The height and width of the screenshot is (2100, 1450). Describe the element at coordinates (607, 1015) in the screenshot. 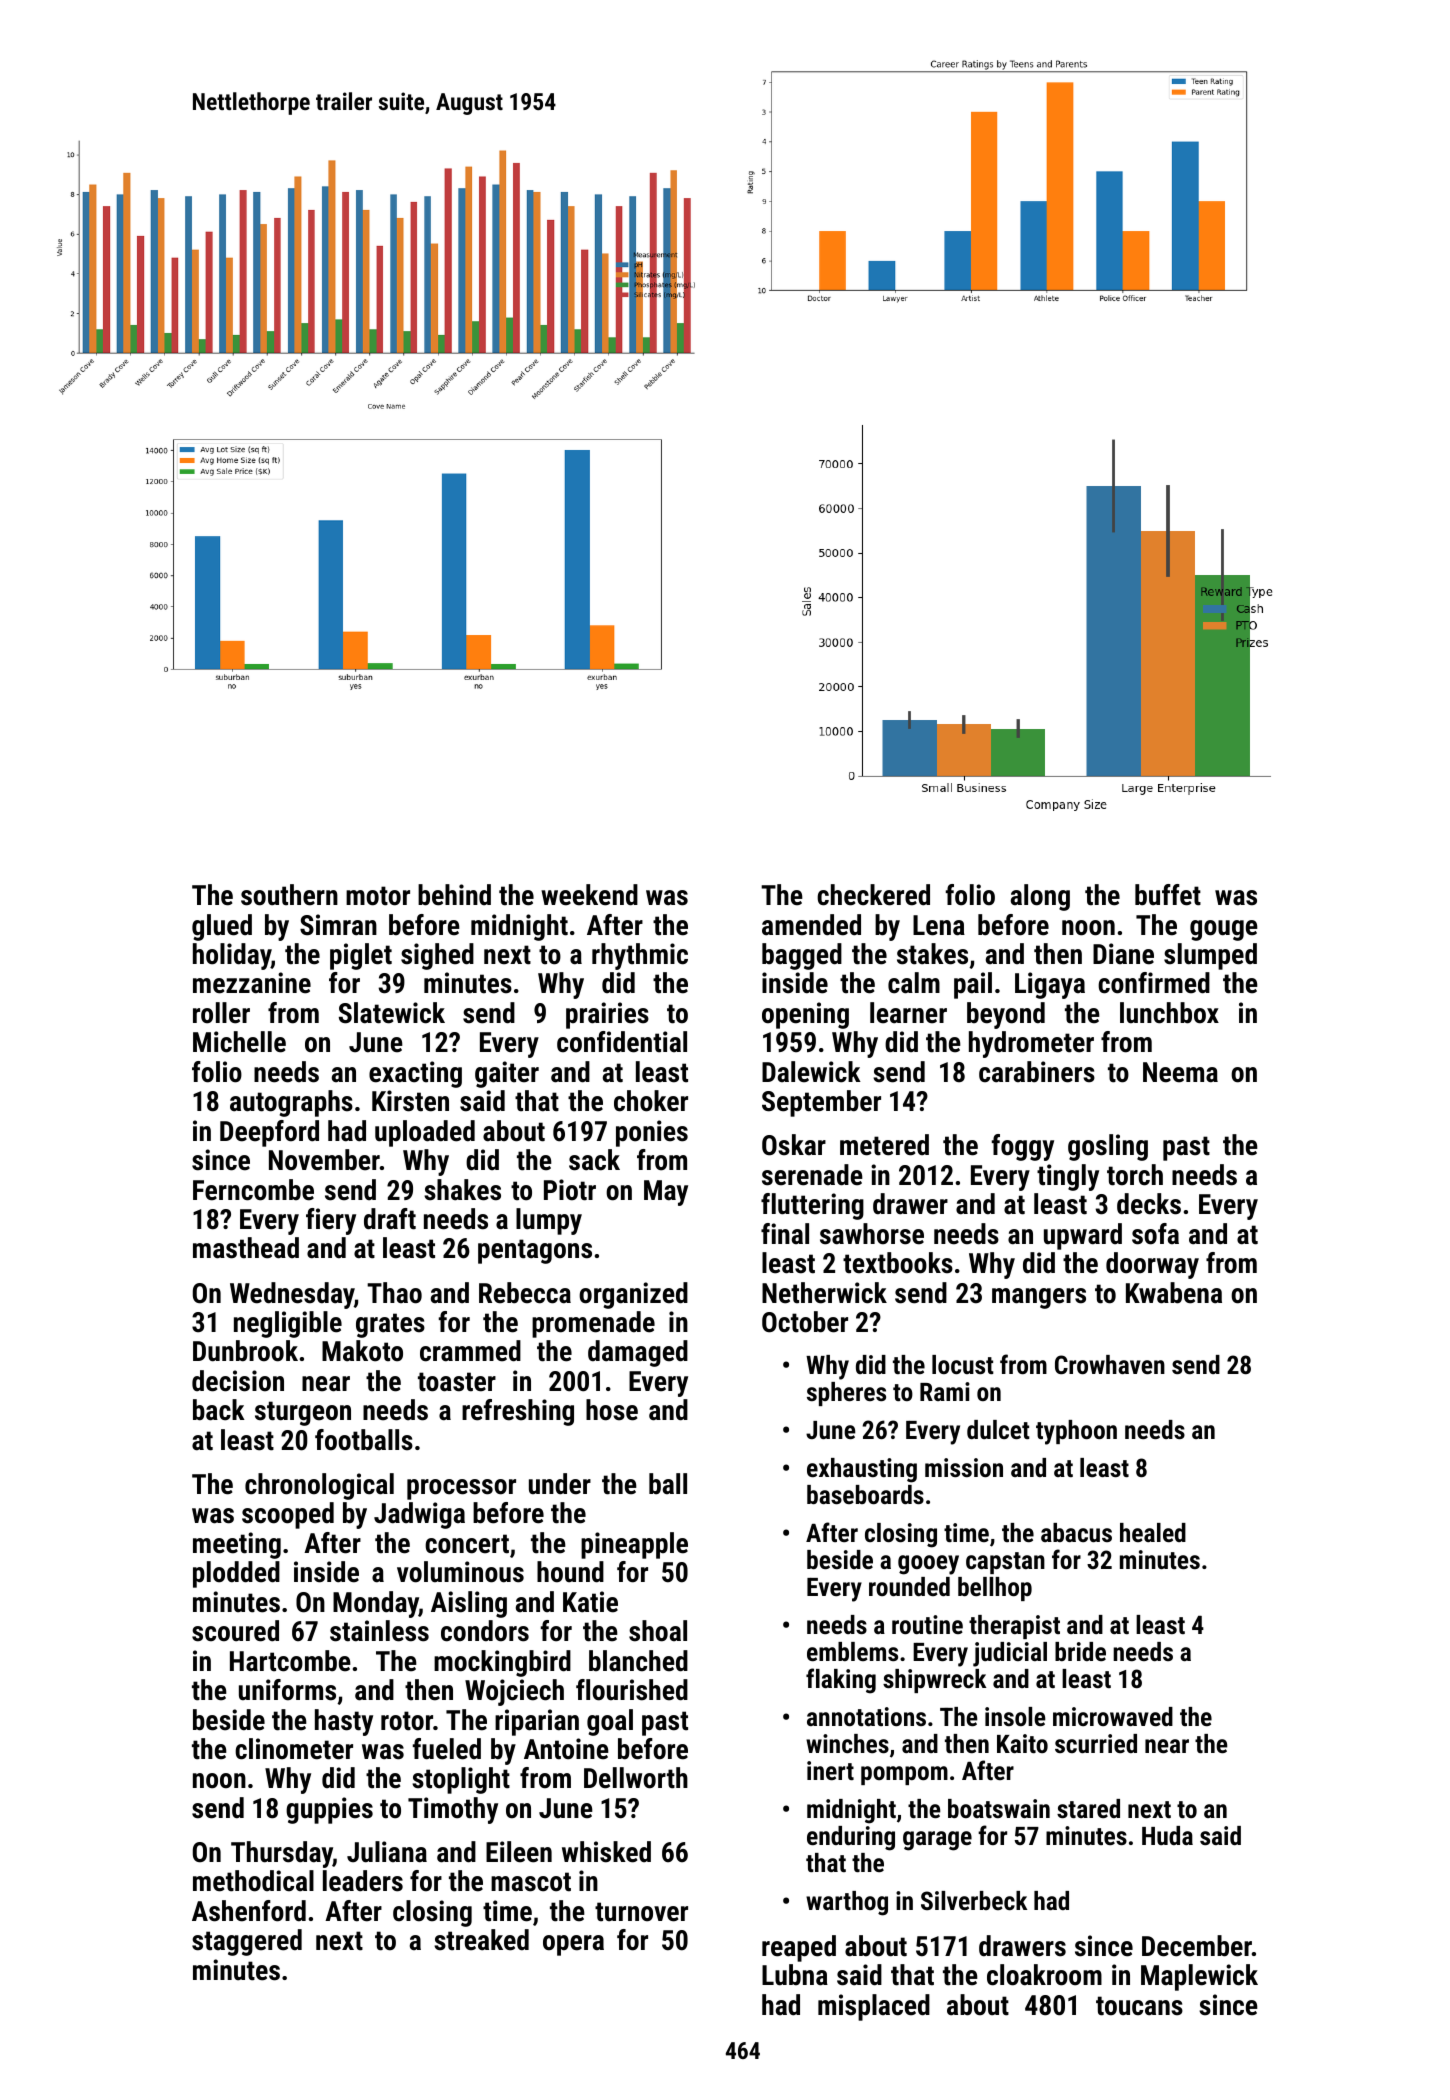

I see `prairies` at that location.
